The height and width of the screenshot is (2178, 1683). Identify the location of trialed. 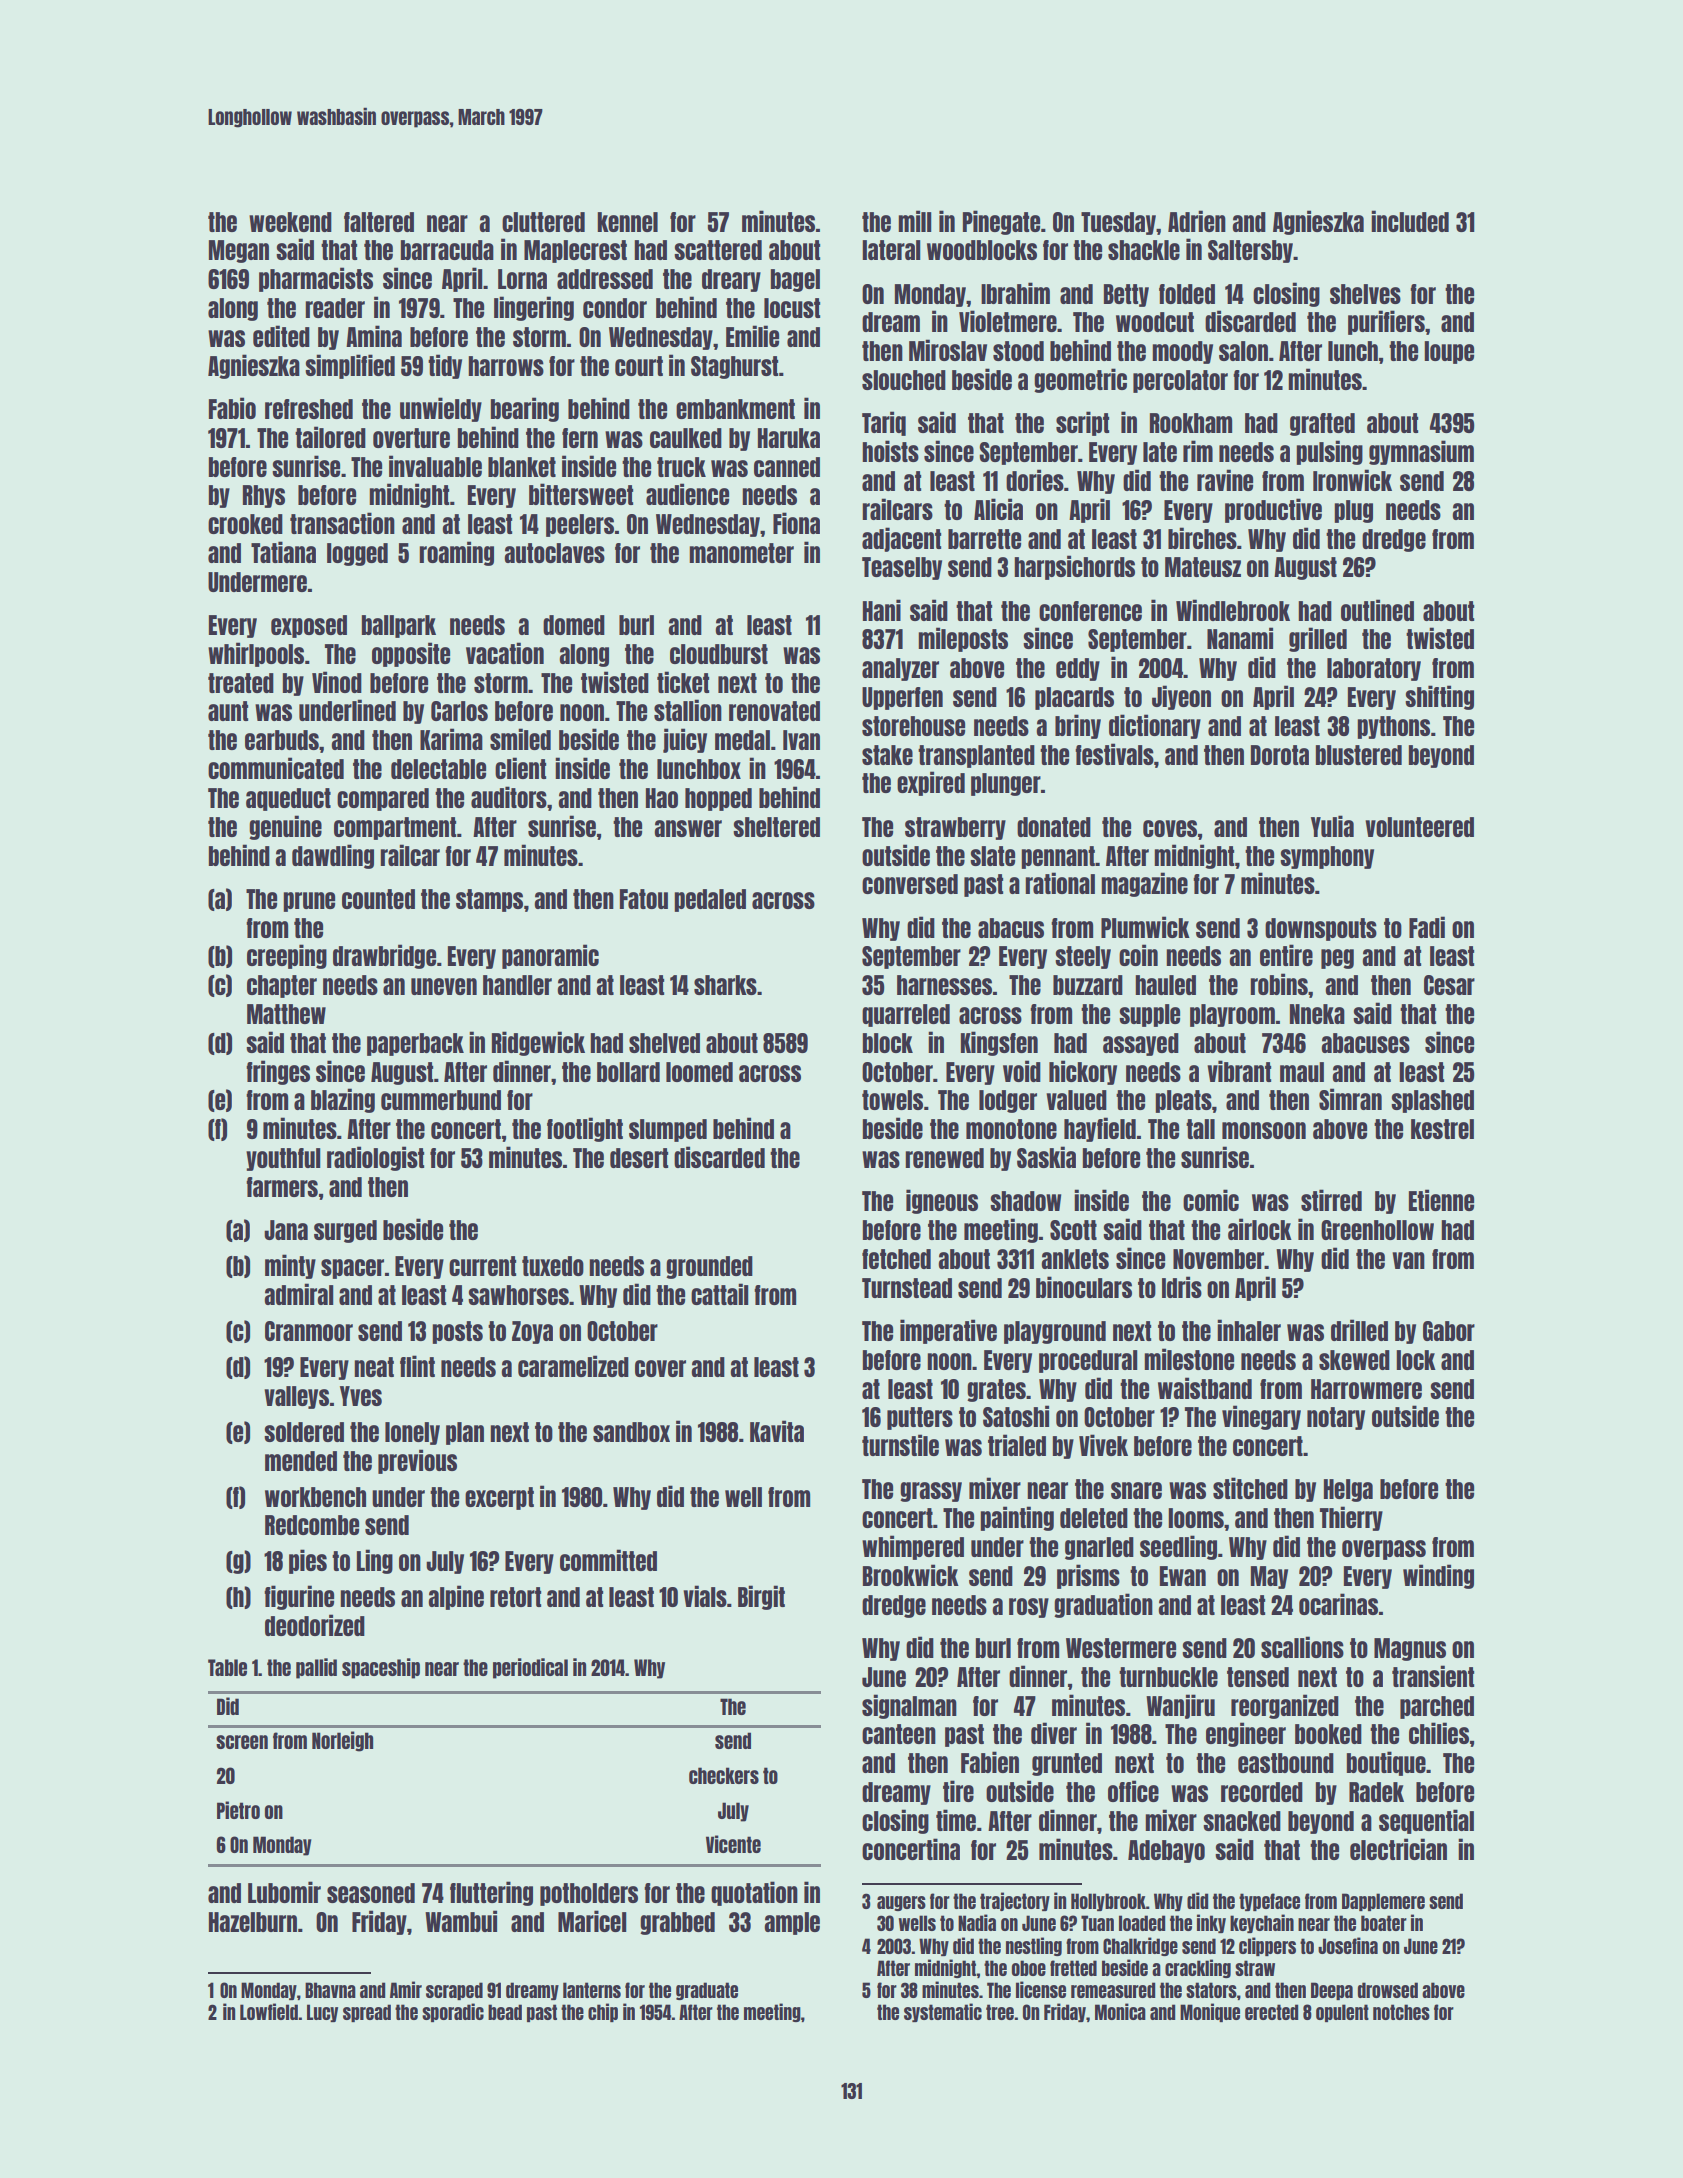
(1017, 1445).
